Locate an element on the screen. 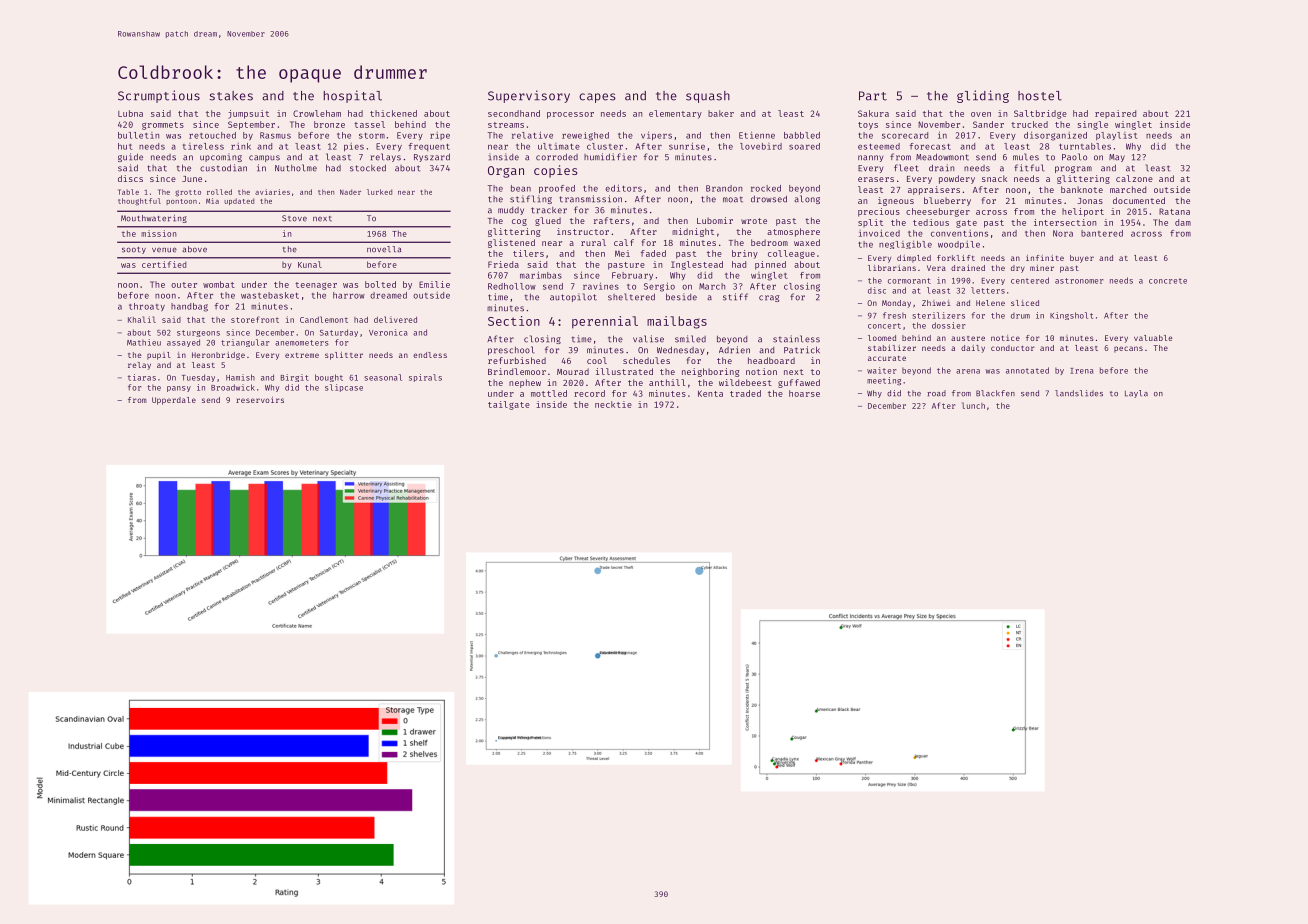  hostel is located at coordinates (1040, 96).
